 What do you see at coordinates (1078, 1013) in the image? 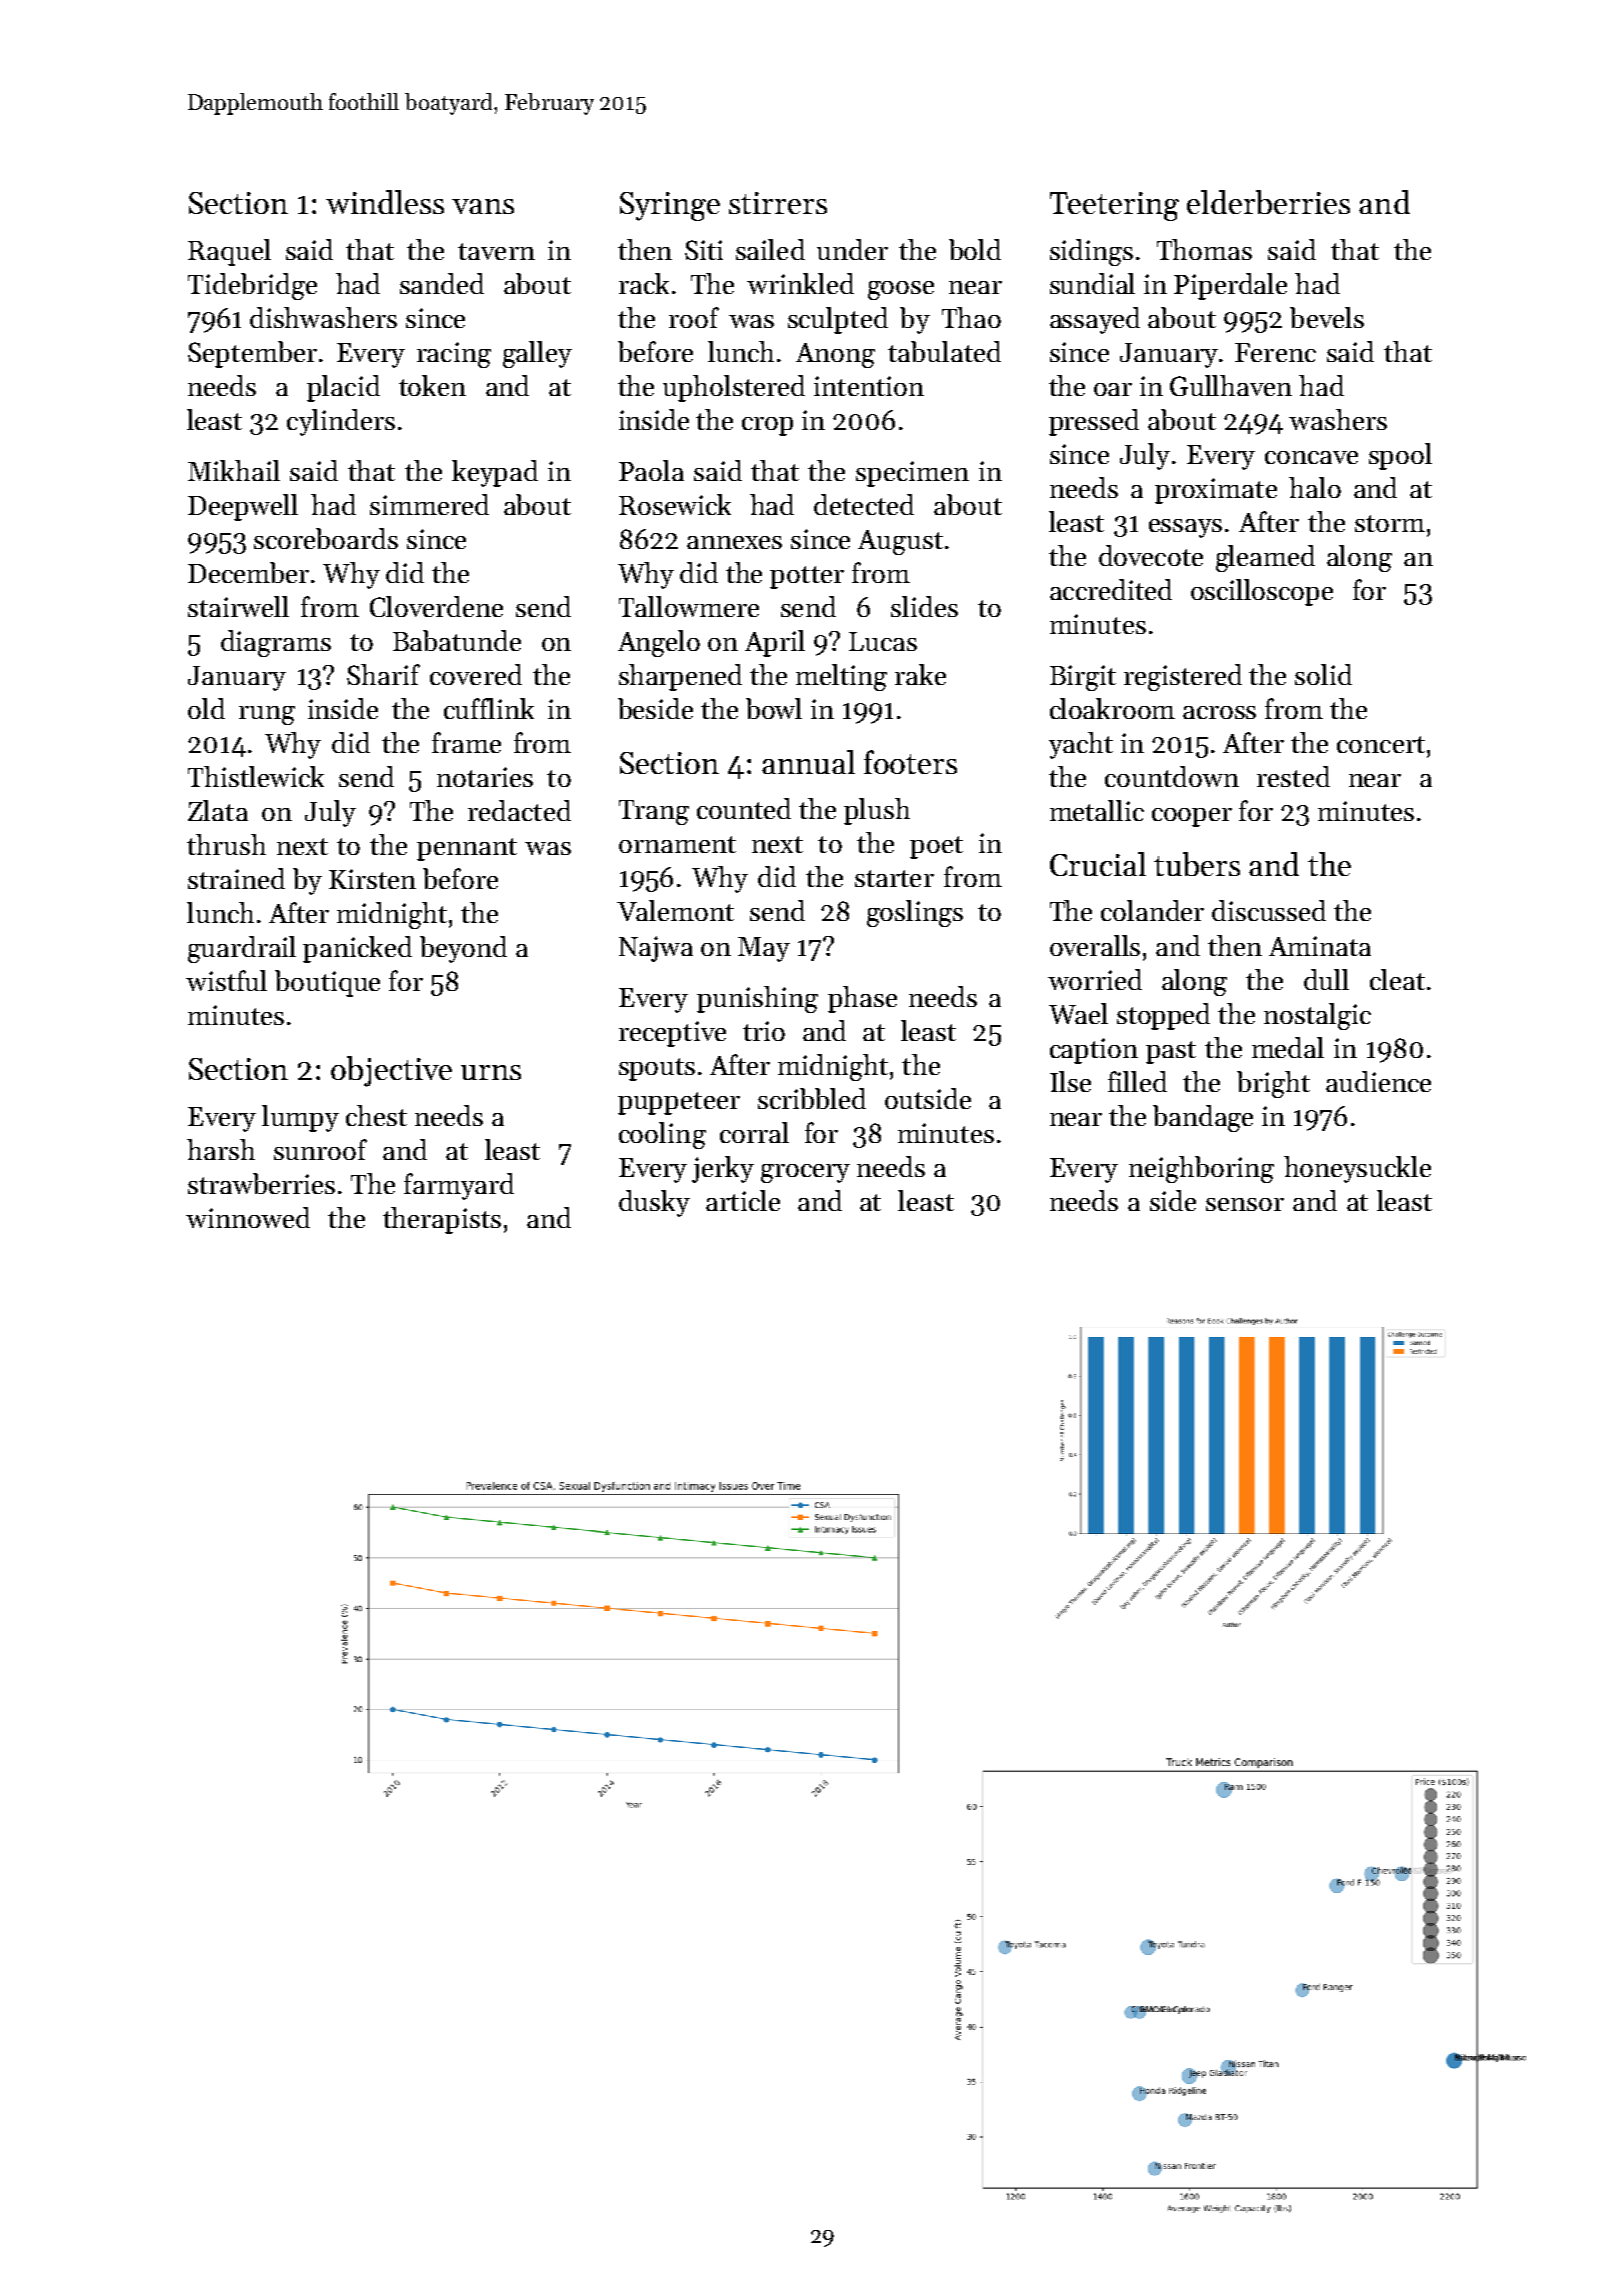
I see `Wael` at bounding box center [1078, 1013].
